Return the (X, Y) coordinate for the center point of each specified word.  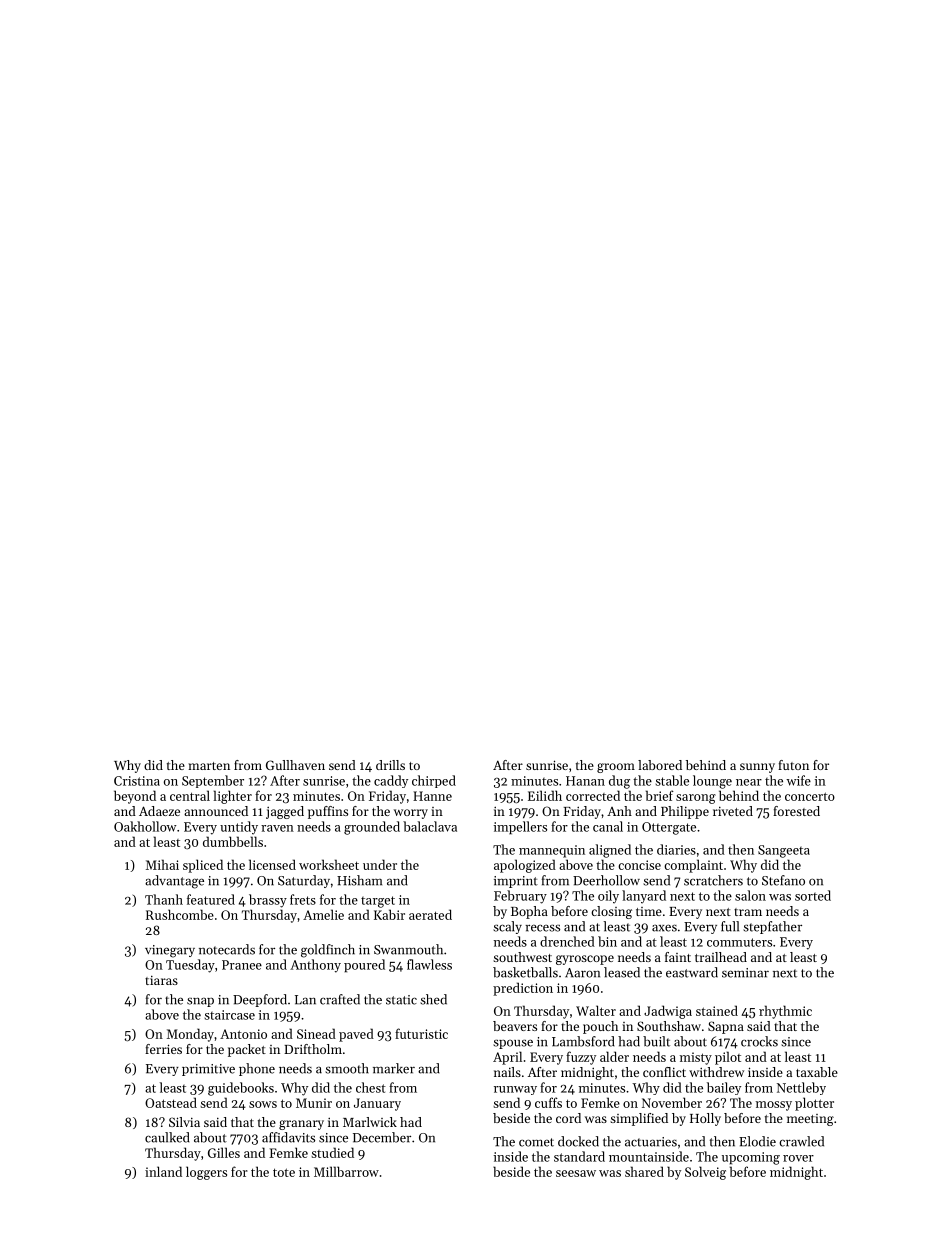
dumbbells (233, 841)
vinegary (170, 951)
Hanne (432, 796)
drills (390, 765)
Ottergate (669, 828)
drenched (567, 941)
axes (664, 928)
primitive (208, 1070)
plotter (814, 1104)
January (377, 1104)
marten (209, 766)
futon (793, 765)
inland (163, 1171)
